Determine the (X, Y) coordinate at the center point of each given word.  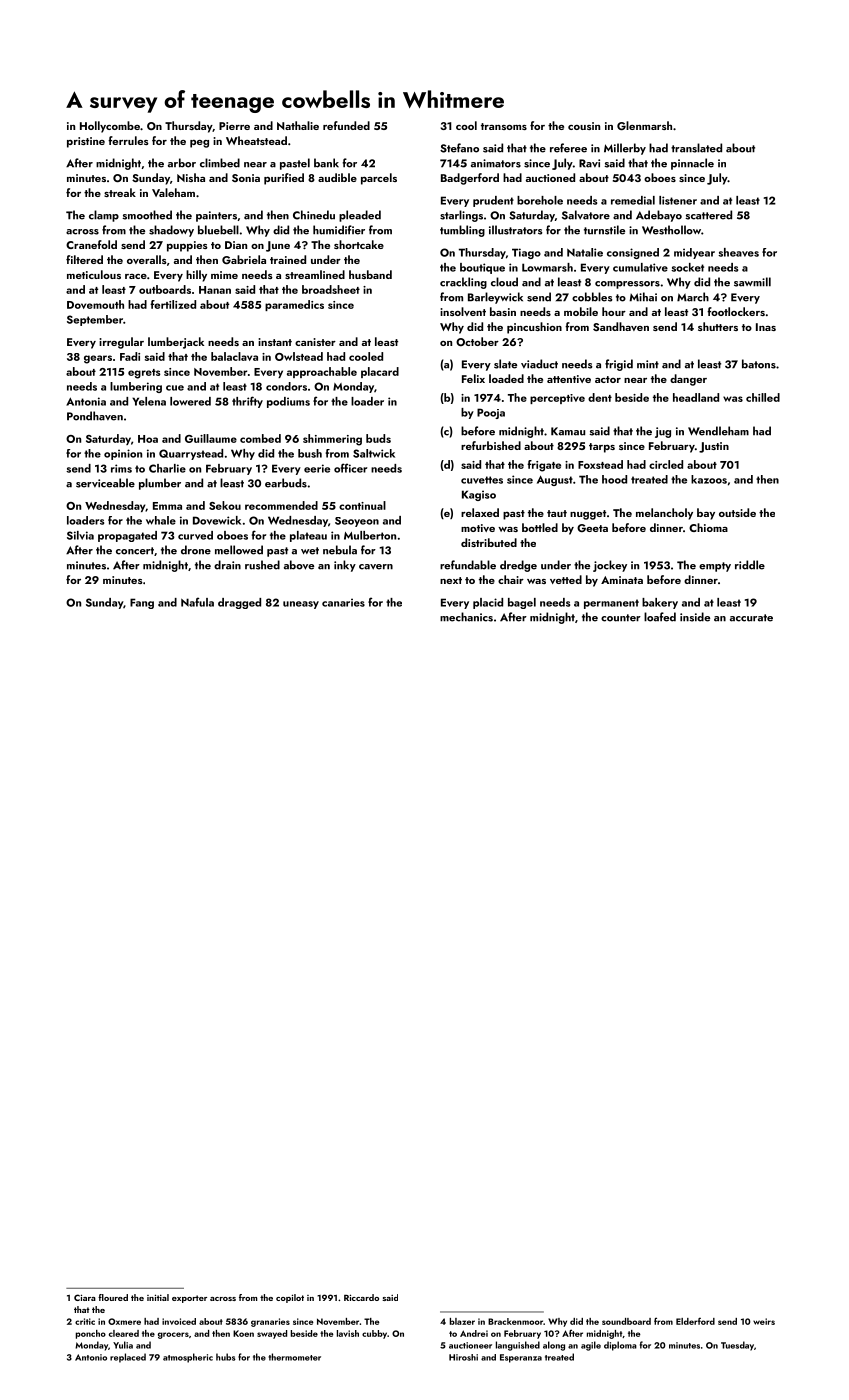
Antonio (91, 1357)
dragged (239, 603)
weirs (764, 1321)
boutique (482, 268)
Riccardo (361, 1297)
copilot (290, 1298)
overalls (147, 259)
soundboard (626, 1321)
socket (687, 267)
